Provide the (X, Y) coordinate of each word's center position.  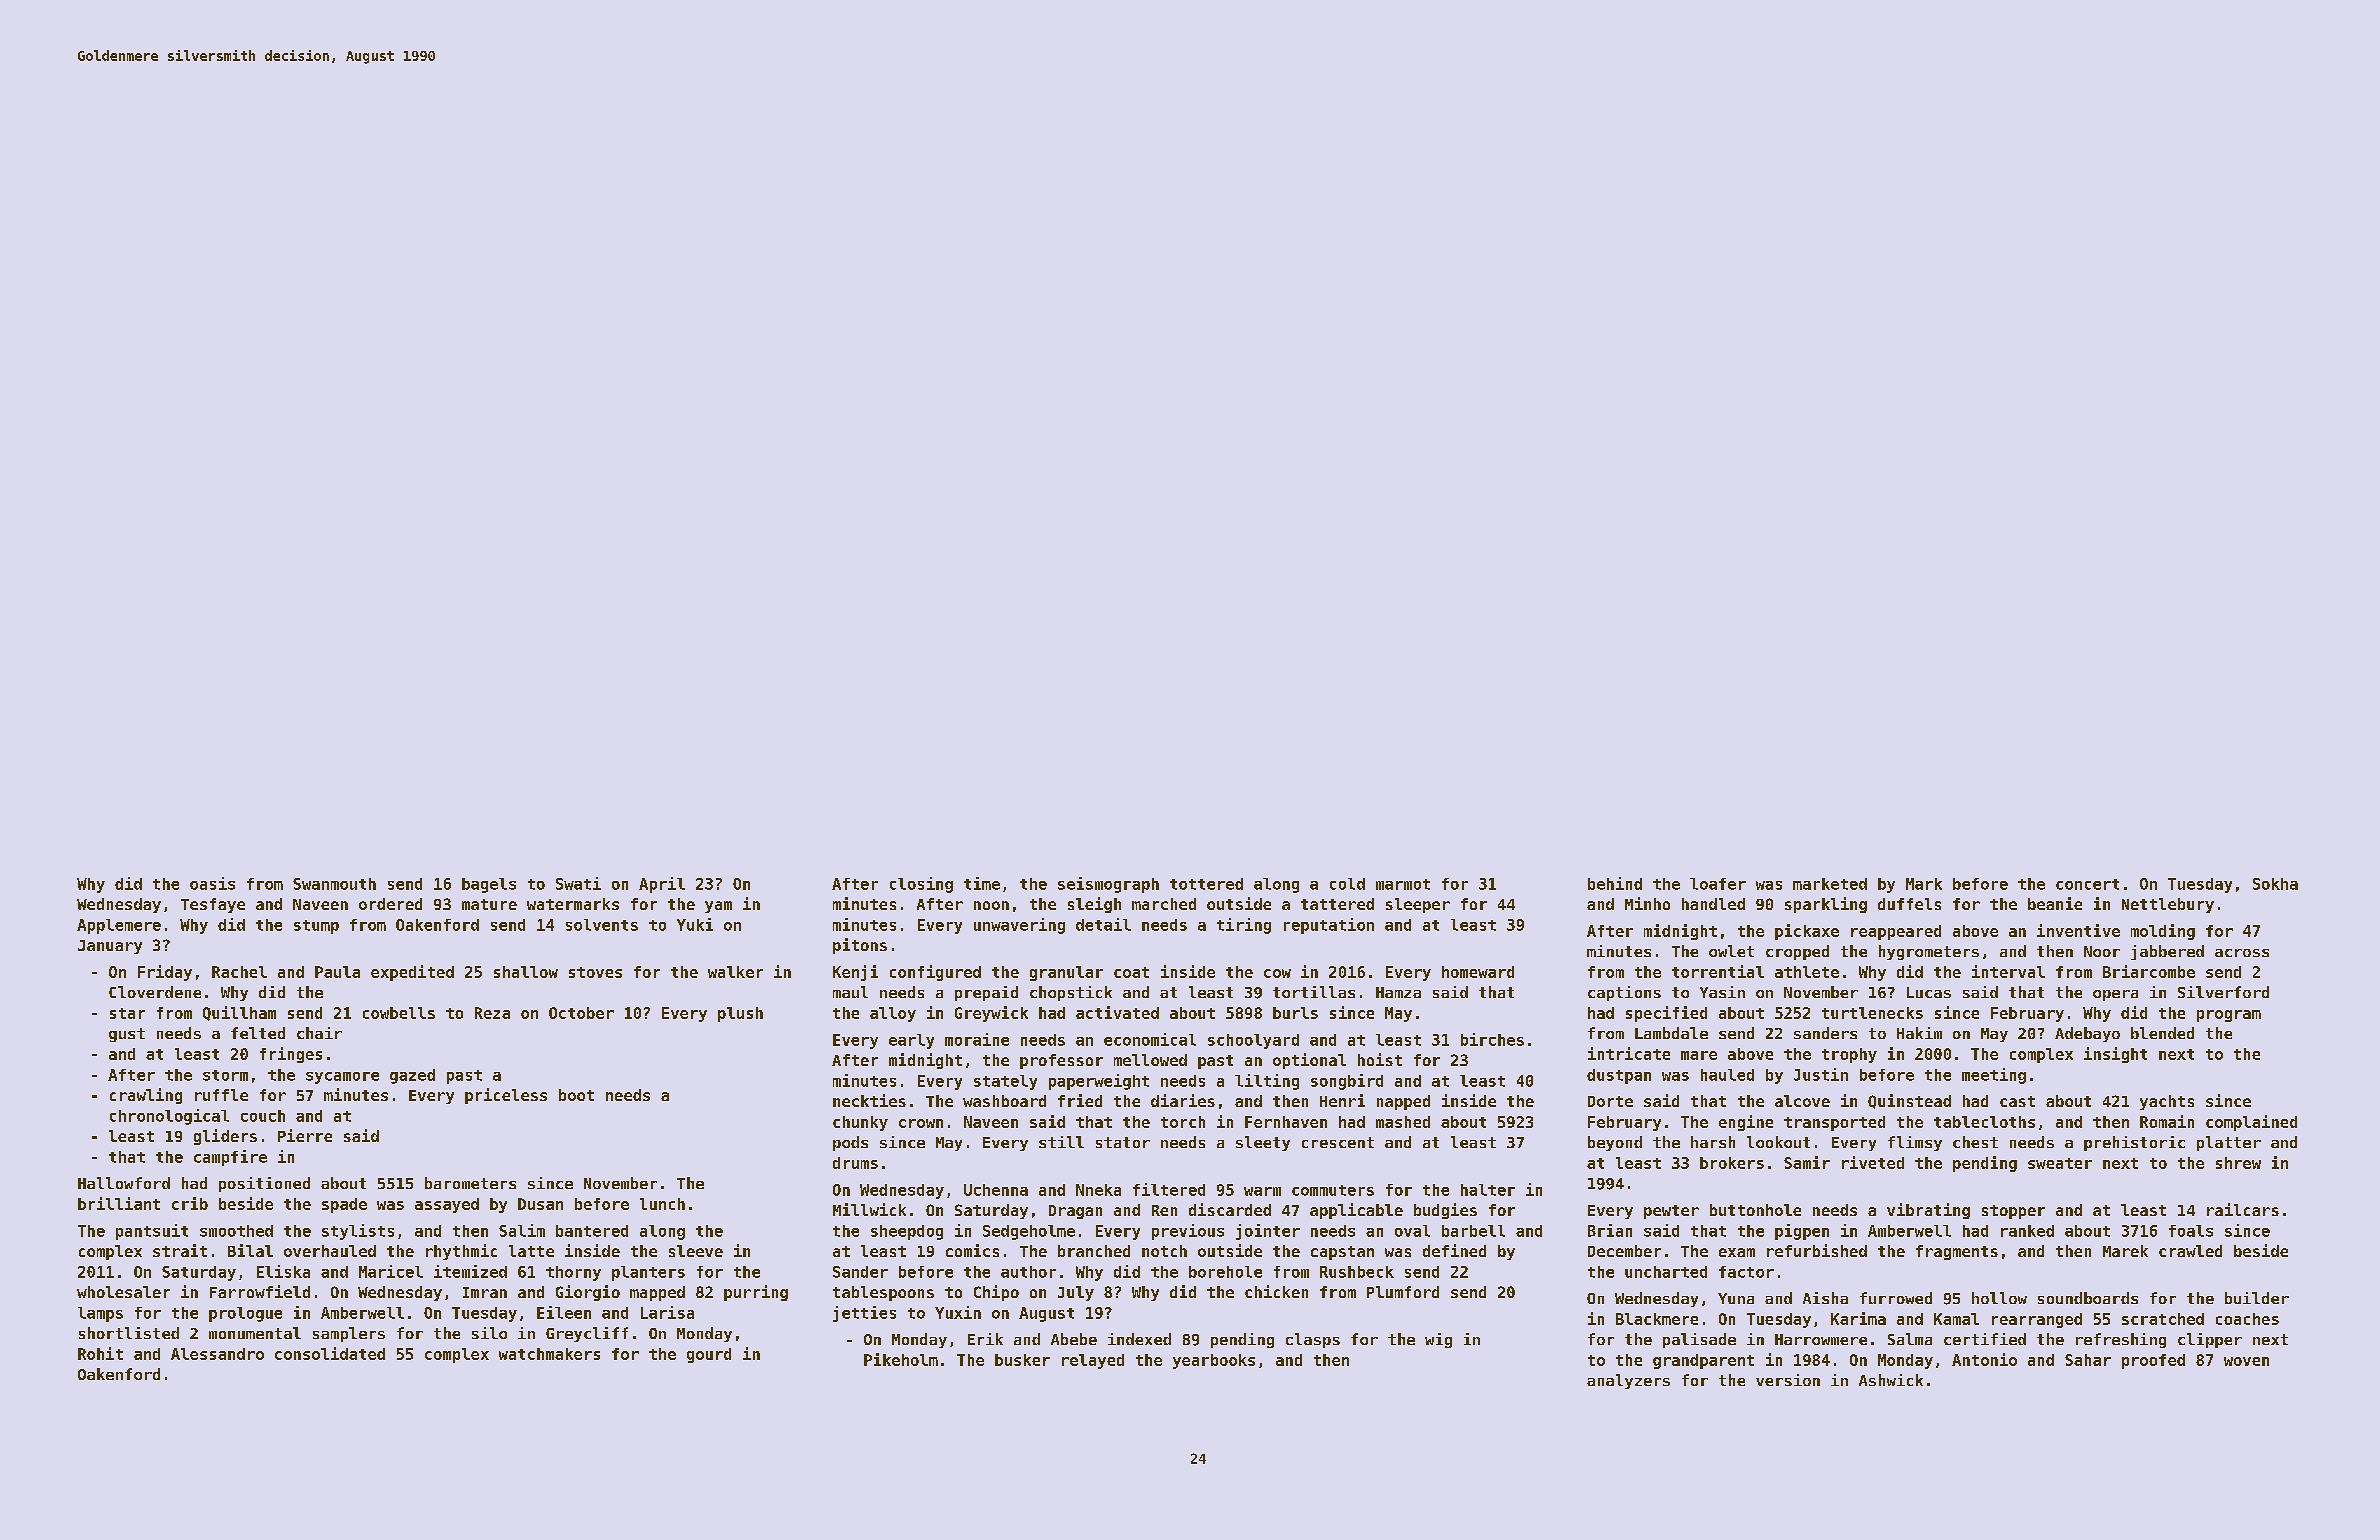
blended (2162, 1033)
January (110, 947)
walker (735, 972)
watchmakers (549, 1354)
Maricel (391, 1271)
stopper (2013, 1212)
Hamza (1398, 992)
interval (2008, 971)
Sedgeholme (1029, 1232)
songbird (1347, 1082)
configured (935, 973)
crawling (146, 1096)
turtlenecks (1872, 1013)
